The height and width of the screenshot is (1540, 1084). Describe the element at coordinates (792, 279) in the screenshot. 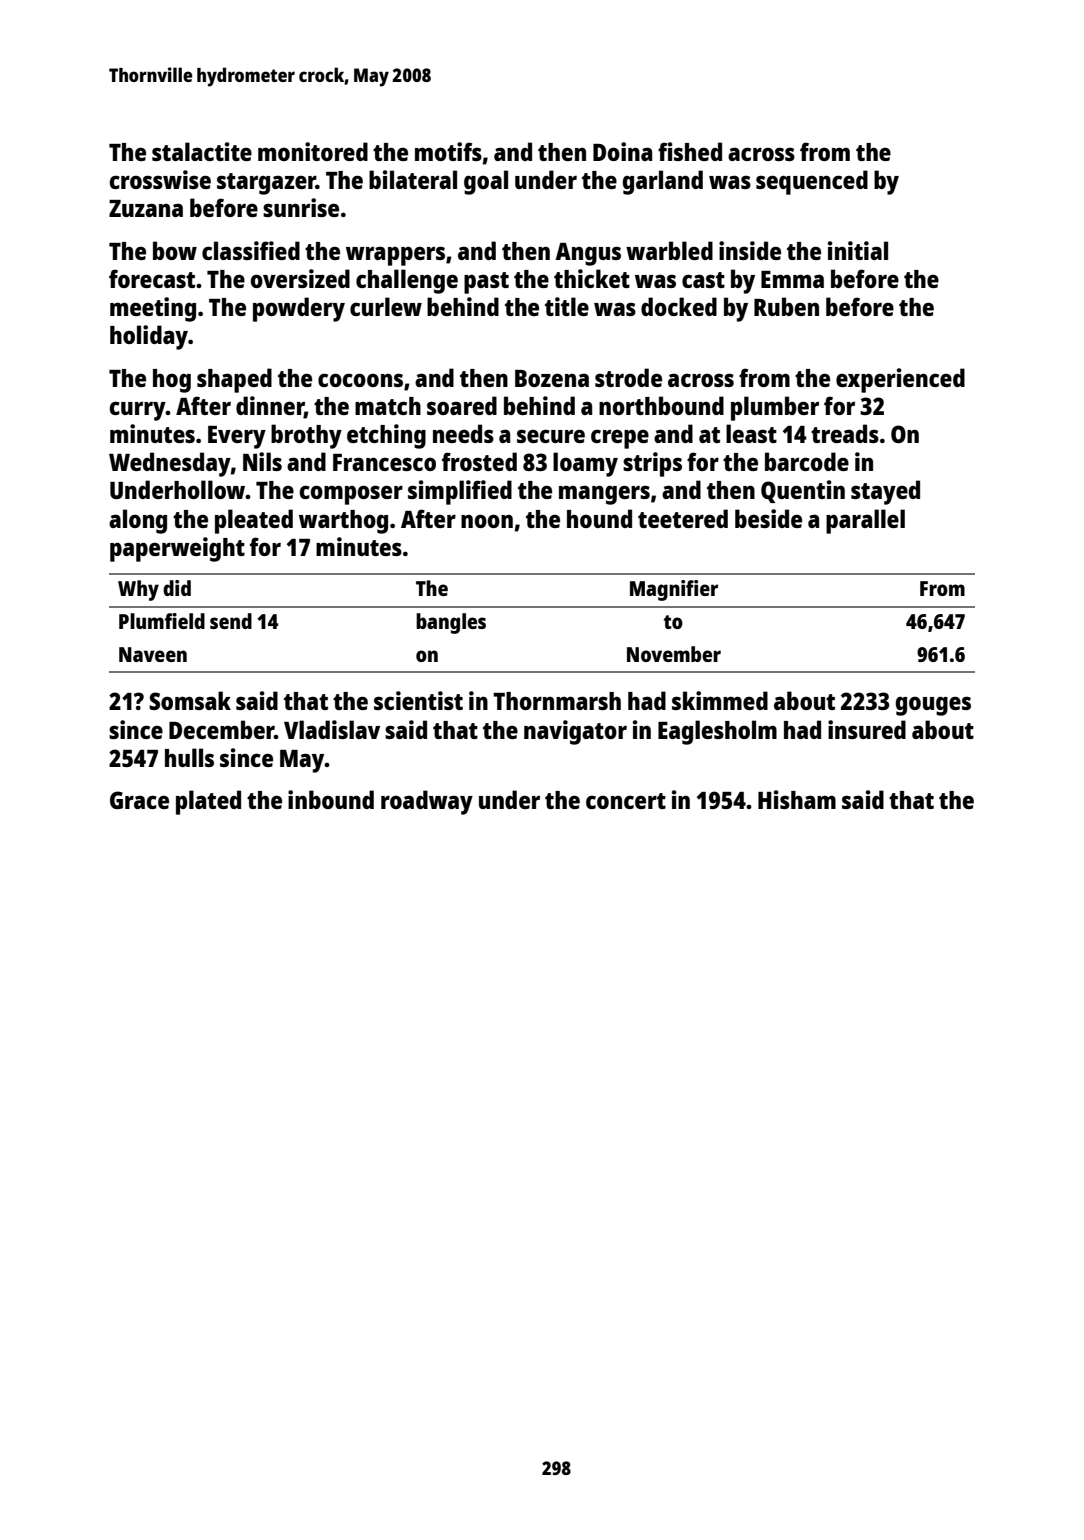

I see `Emma` at that location.
